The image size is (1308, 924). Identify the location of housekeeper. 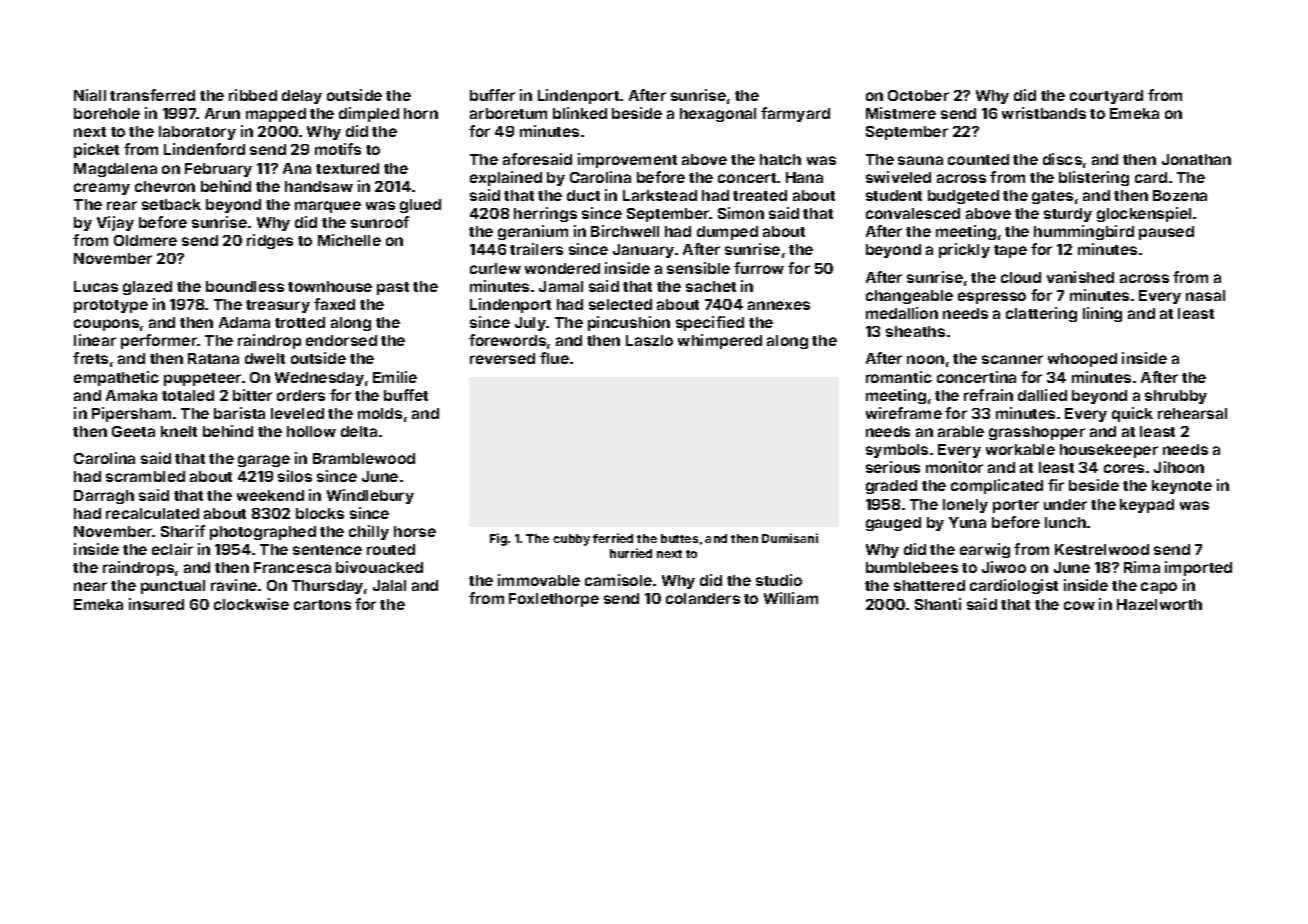
(1109, 451).
